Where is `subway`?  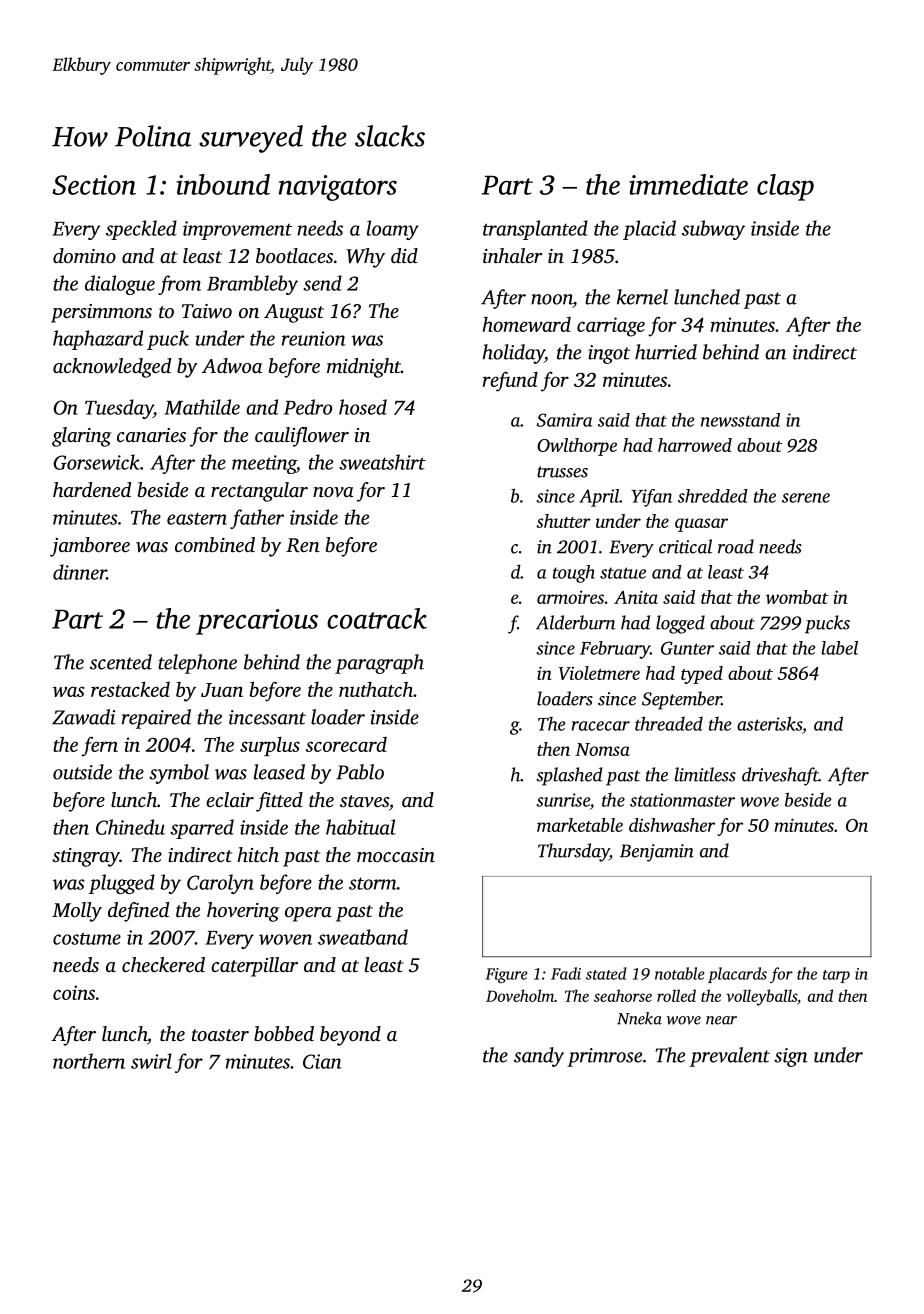 subway is located at coordinates (713, 230).
